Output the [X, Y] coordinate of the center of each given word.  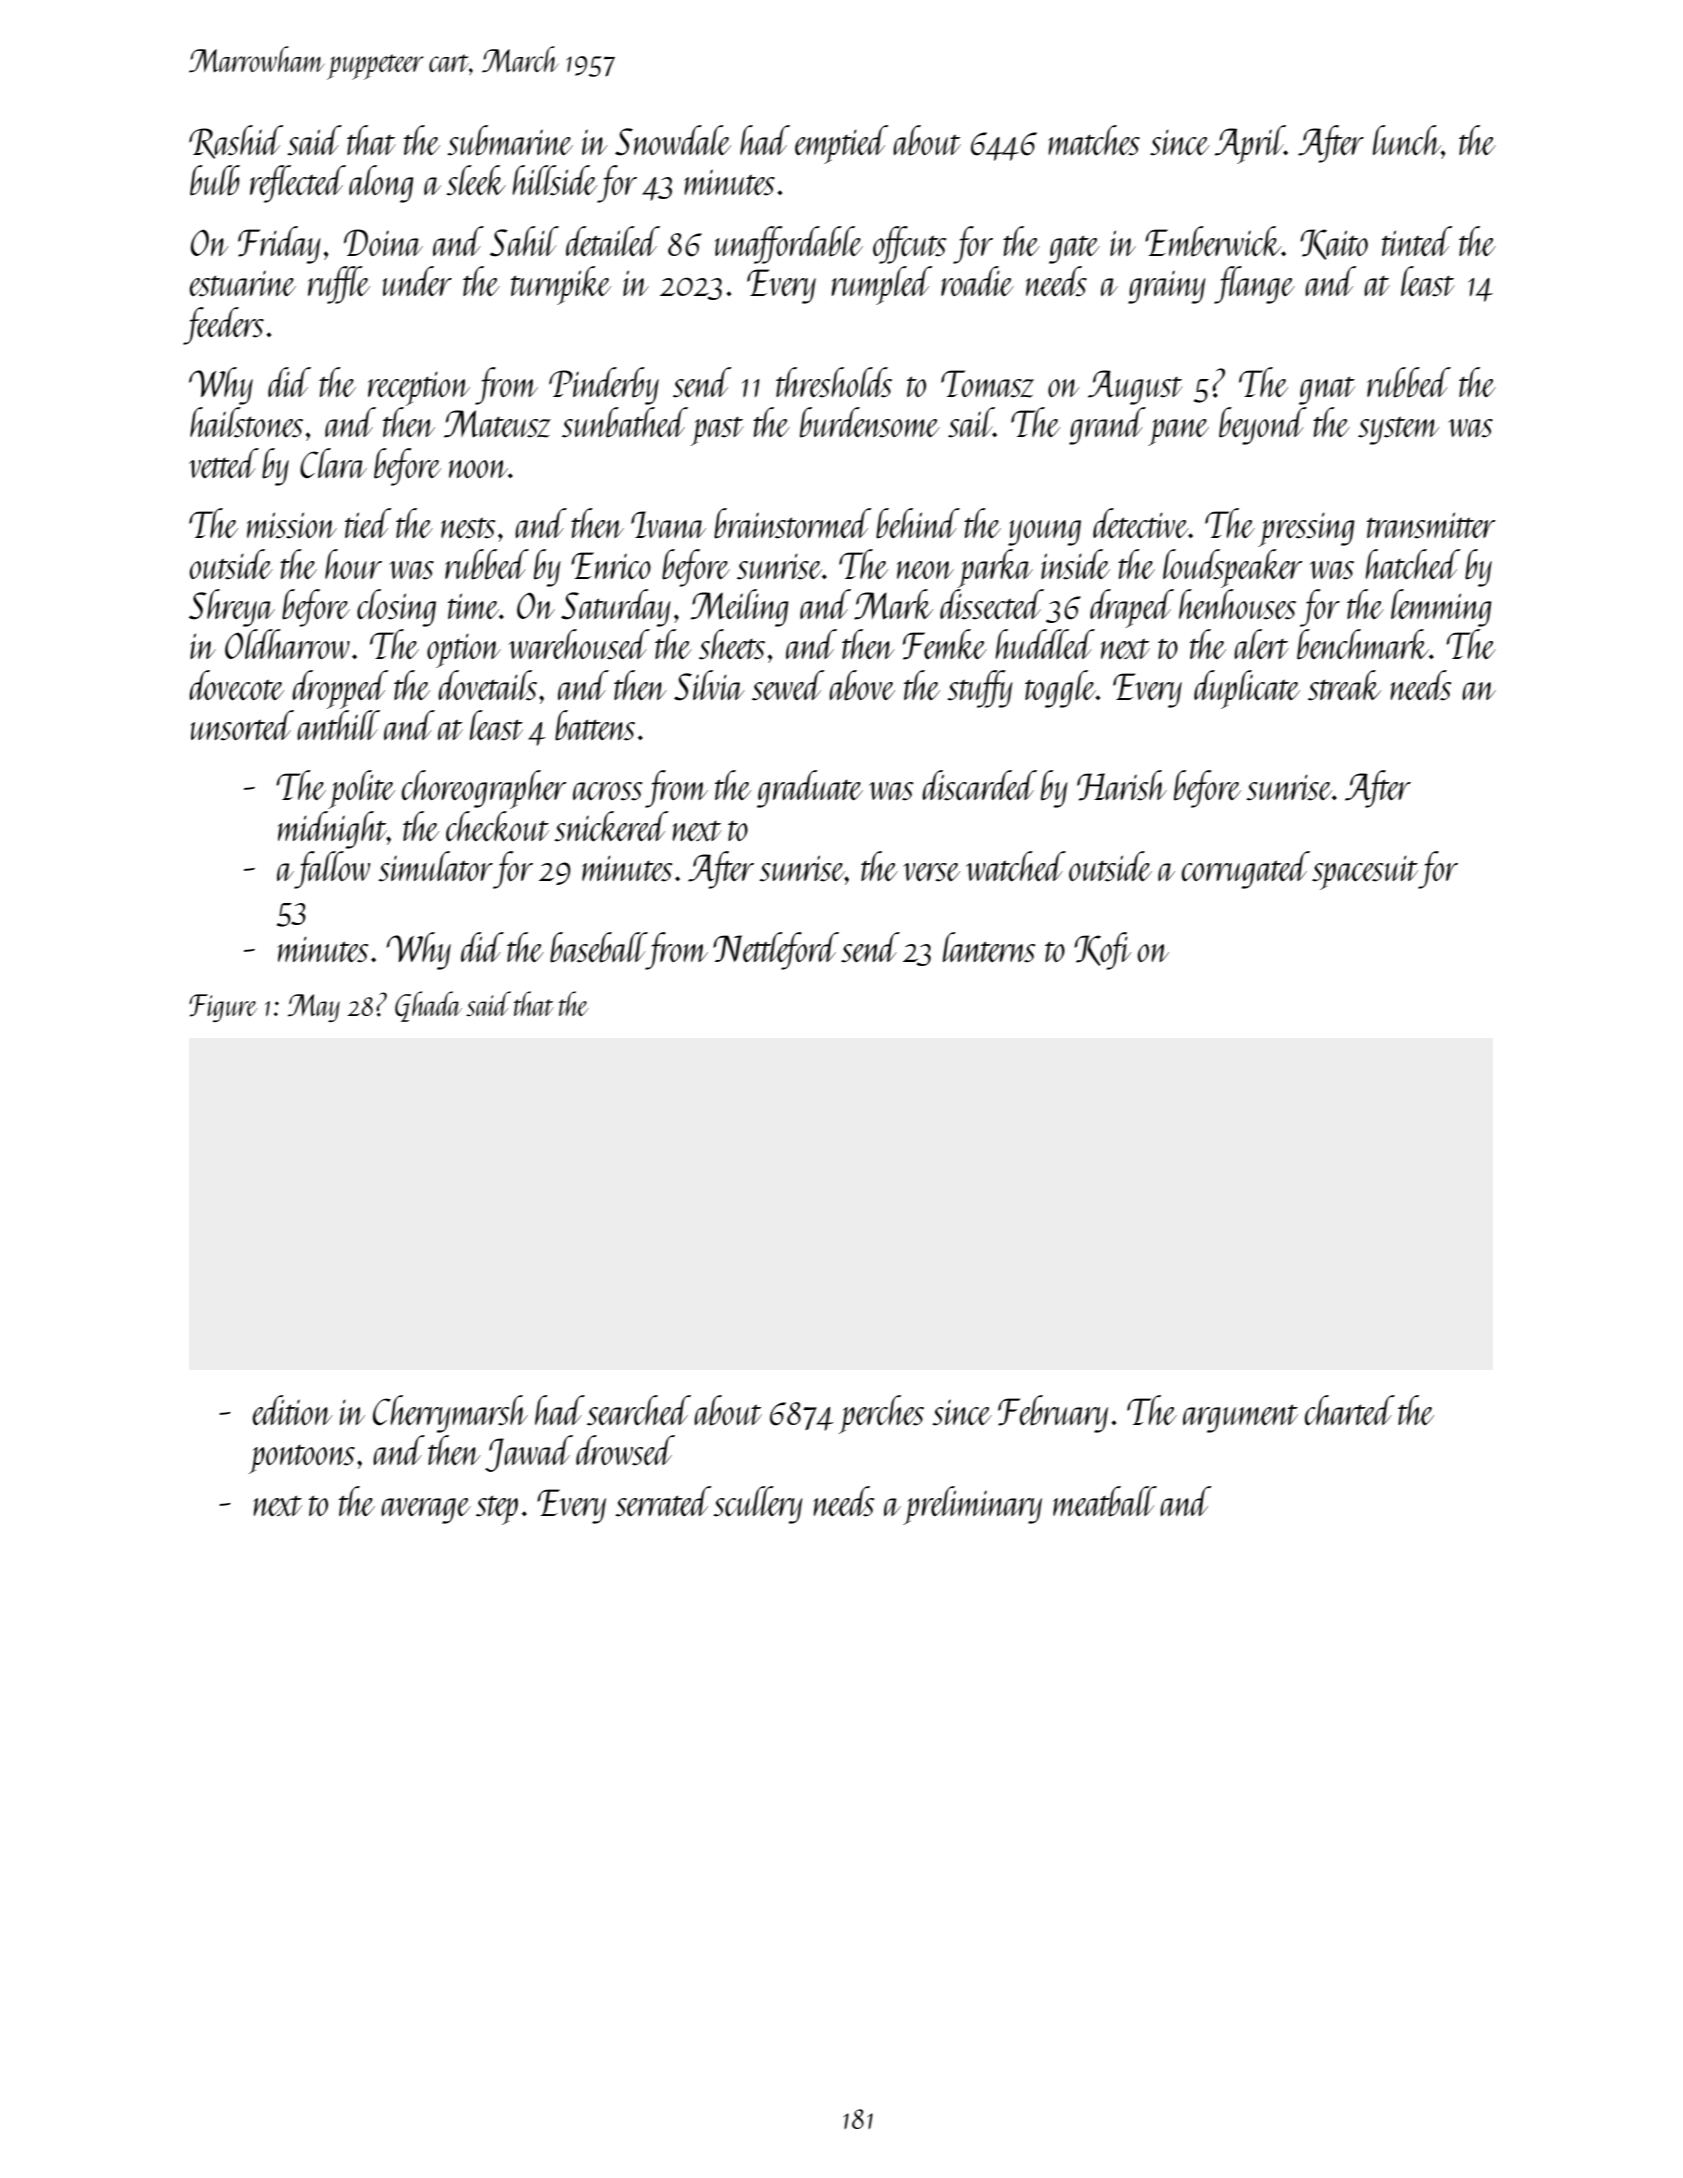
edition [293, 1410]
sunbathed [625, 422]
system [1398, 430]
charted [1350, 1410]
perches [881, 1414]
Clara [333, 463]
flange [1254, 285]
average [426, 1511]
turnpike [561, 285]
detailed [613, 241]
